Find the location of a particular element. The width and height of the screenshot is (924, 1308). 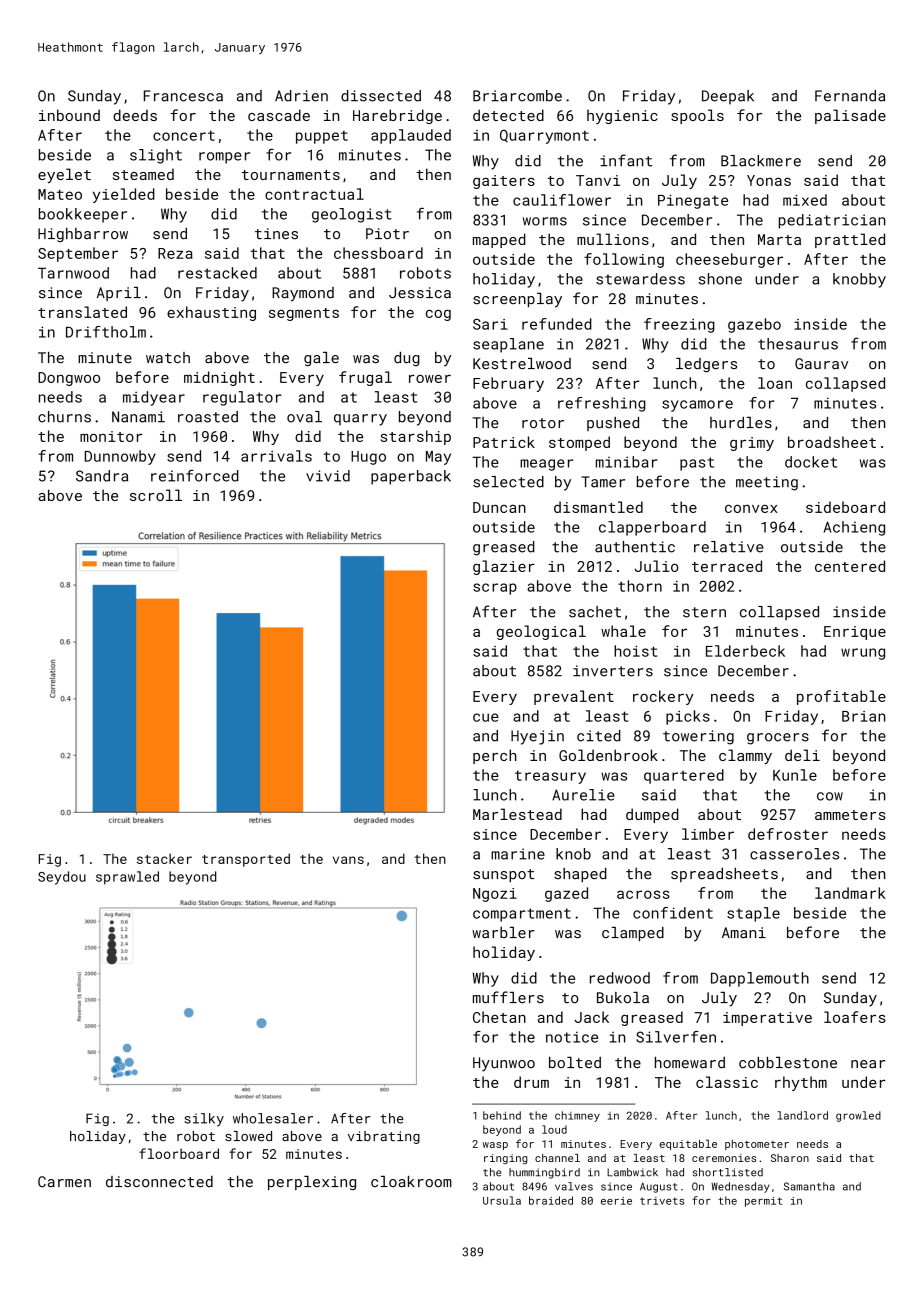

stacker is located at coordinates (164, 858).
